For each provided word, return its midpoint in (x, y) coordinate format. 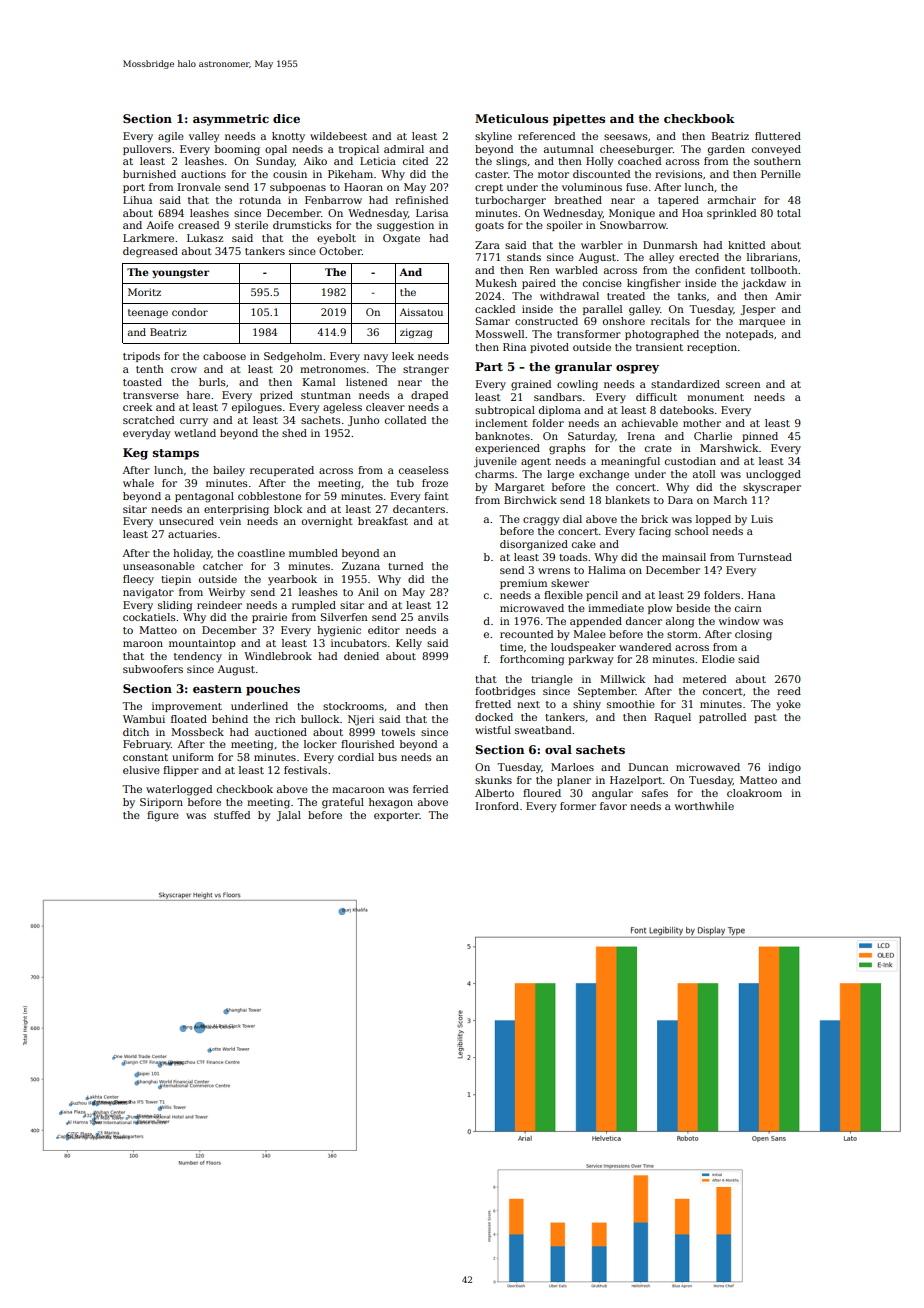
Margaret (520, 488)
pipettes (579, 120)
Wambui (144, 719)
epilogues (257, 408)
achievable (650, 423)
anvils (433, 617)
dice (286, 118)
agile (171, 137)
